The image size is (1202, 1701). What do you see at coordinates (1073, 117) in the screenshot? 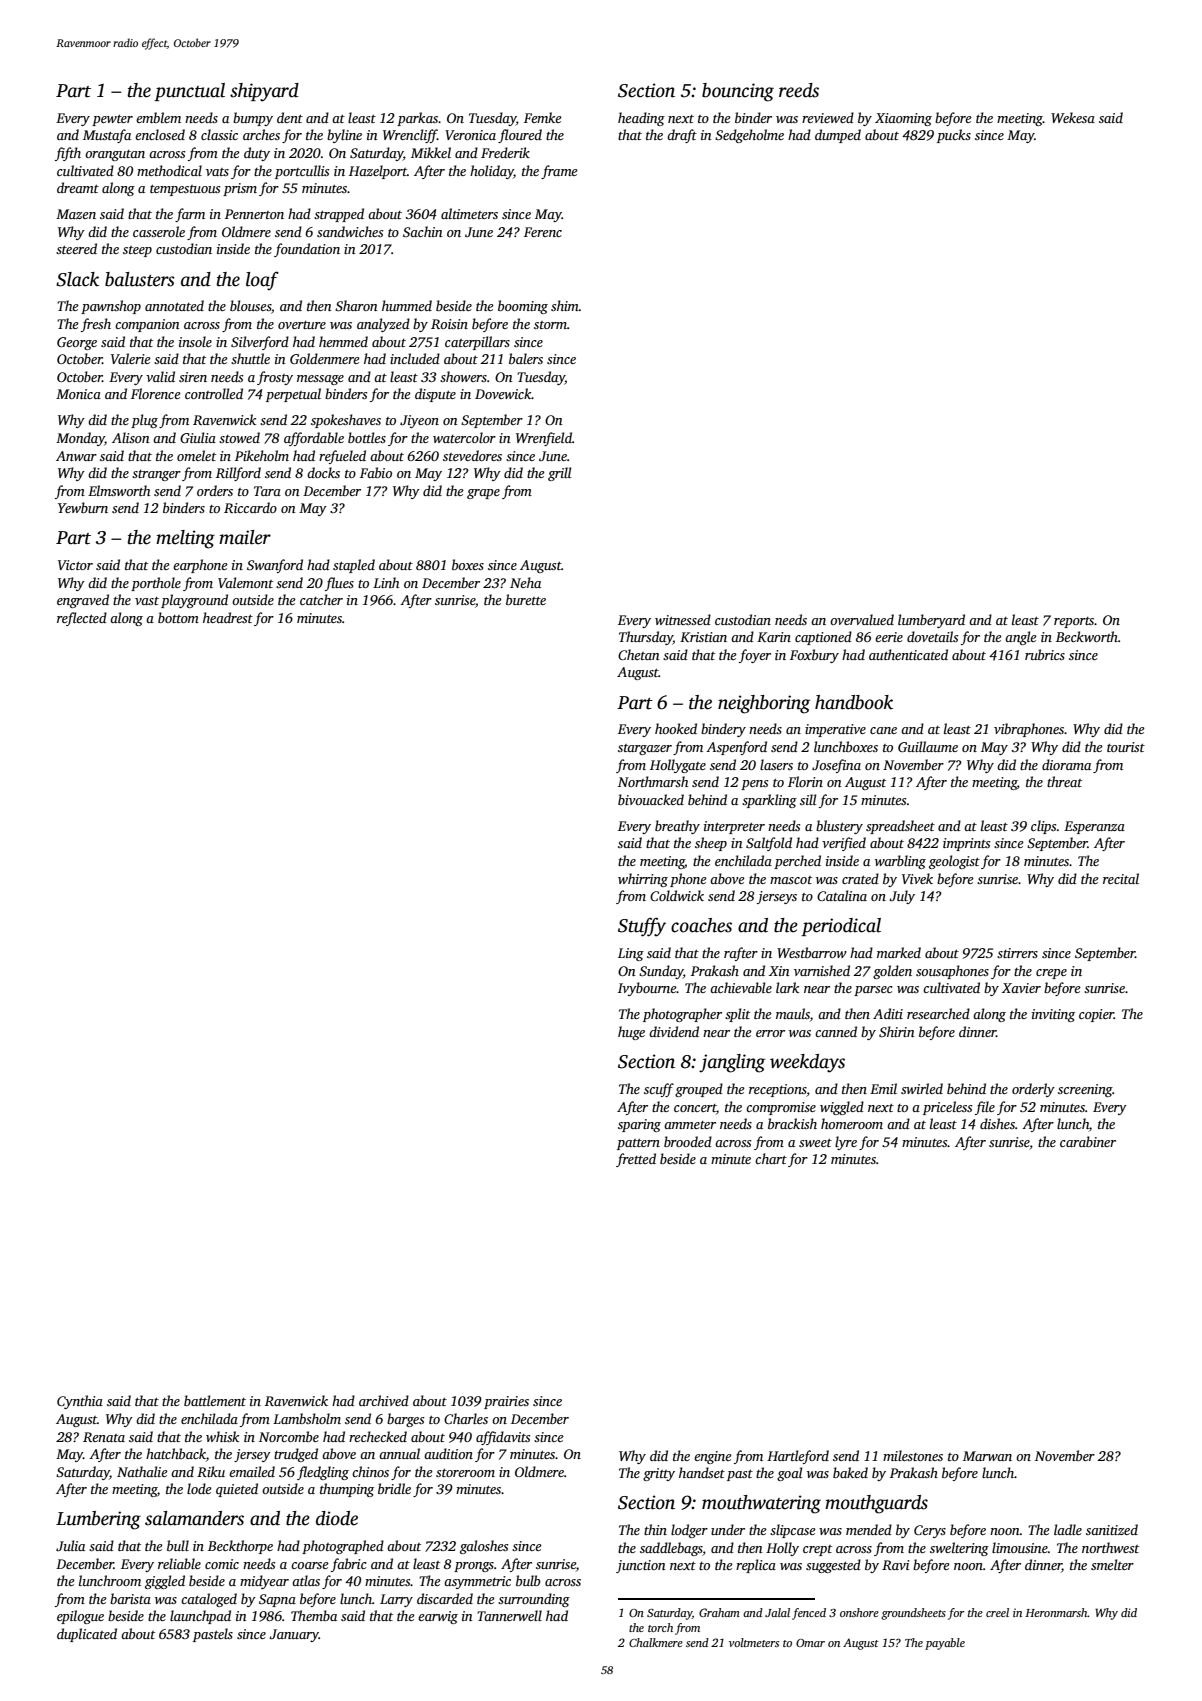
I see `Wekesa` at bounding box center [1073, 117].
